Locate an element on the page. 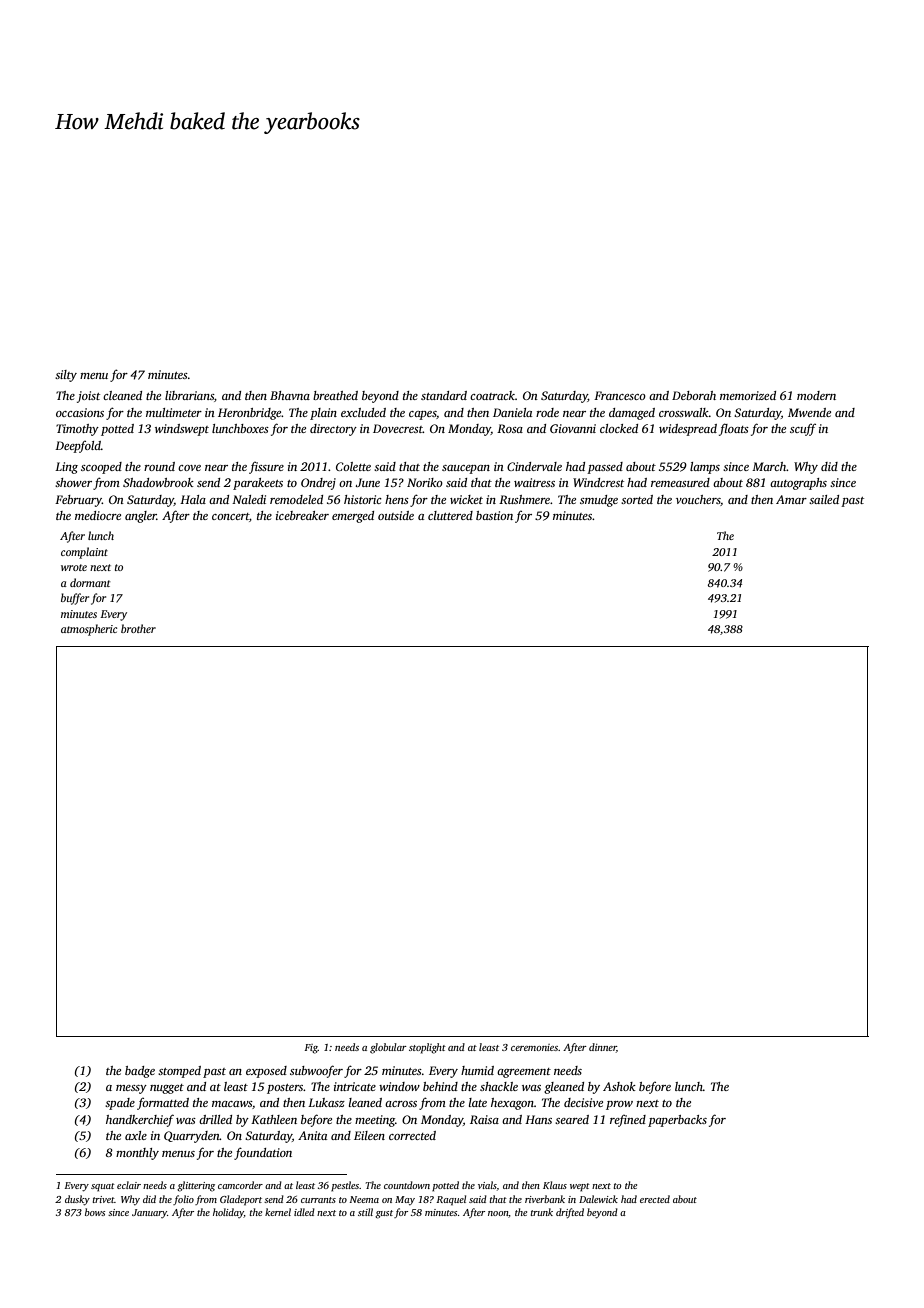 This image has width=924, height=1308. bastion is located at coordinates (494, 515).
